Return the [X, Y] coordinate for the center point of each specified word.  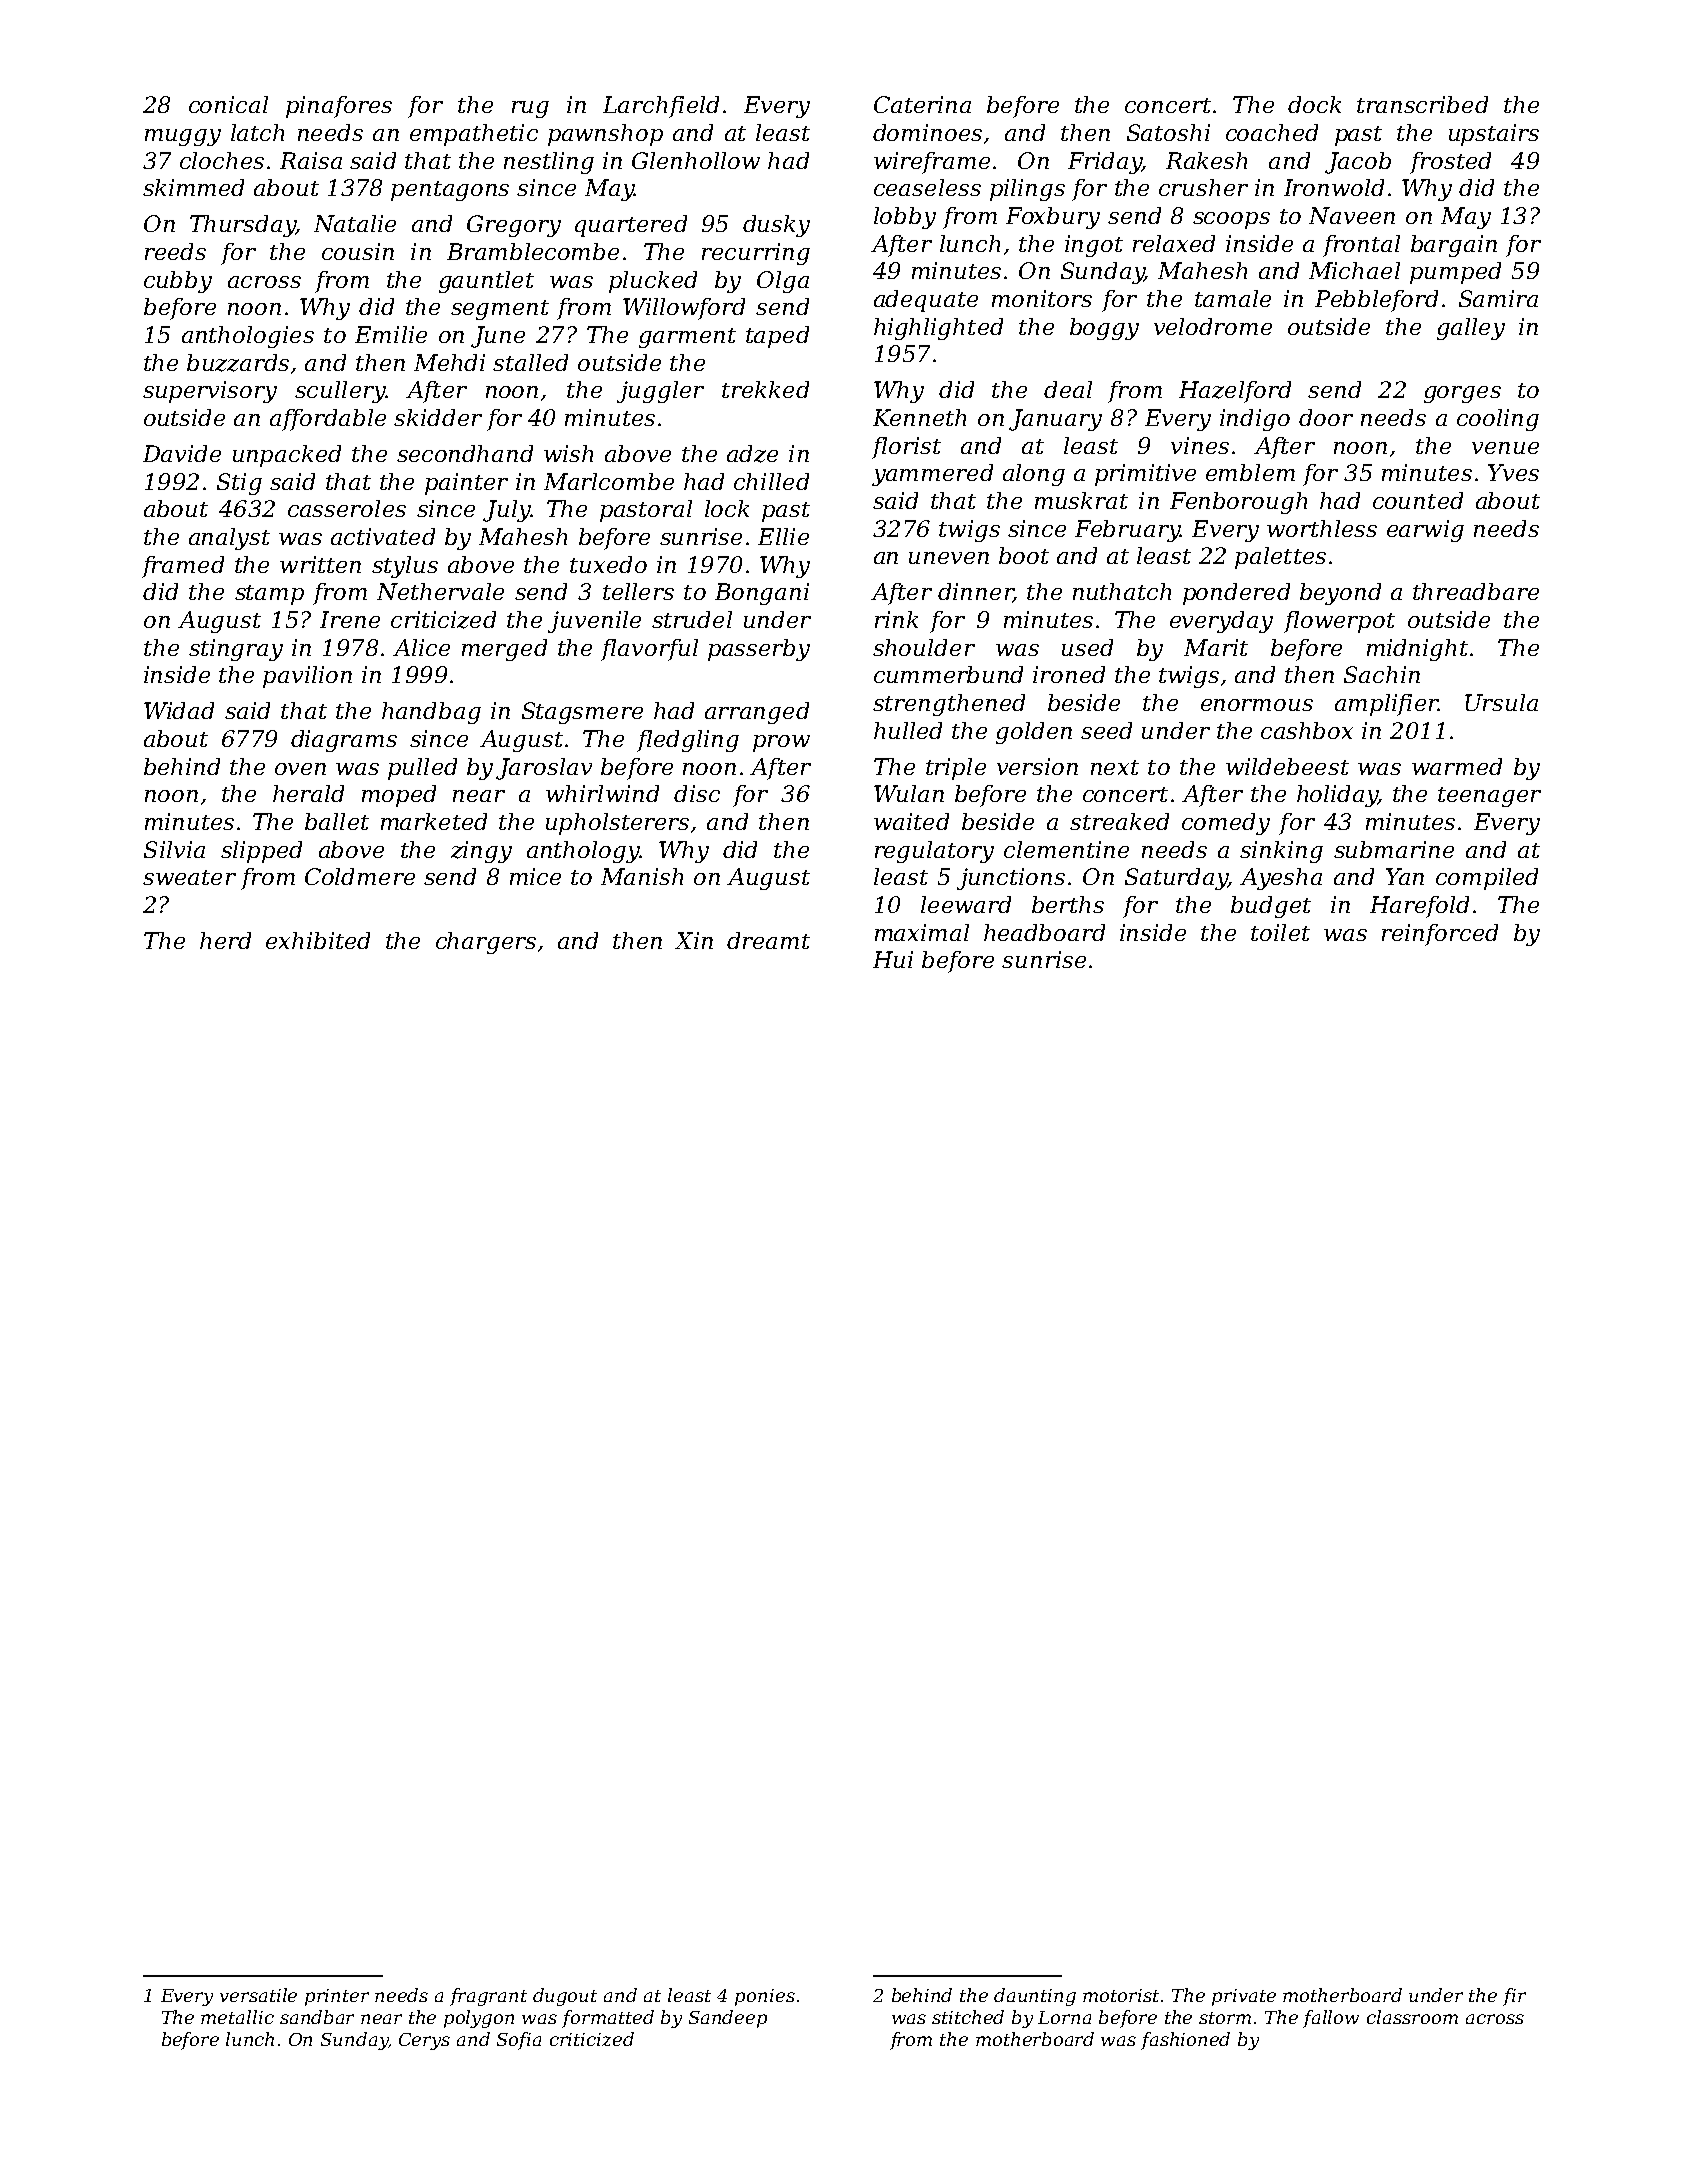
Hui [893, 959]
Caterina [922, 104]
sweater [189, 877]
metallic [237, 2017]
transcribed [1422, 104]
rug [530, 109]
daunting [1035, 1997]
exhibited [318, 940]
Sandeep [728, 2019]
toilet [1280, 932]
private [1244, 1997]
